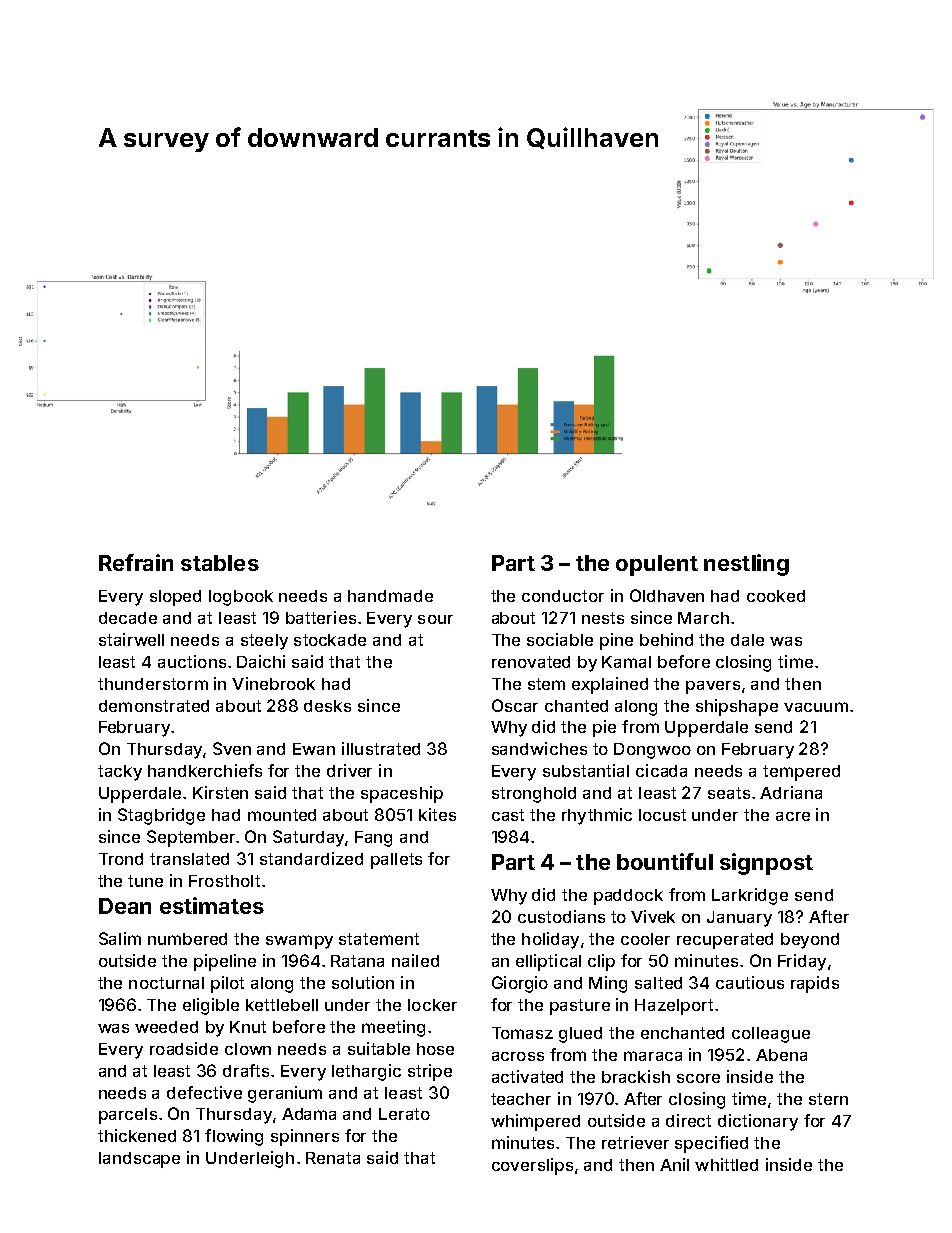 The height and width of the screenshot is (1233, 952). What do you see at coordinates (508, 815) in the screenshot?
I see `cast` at bounding box center [508, 815].
